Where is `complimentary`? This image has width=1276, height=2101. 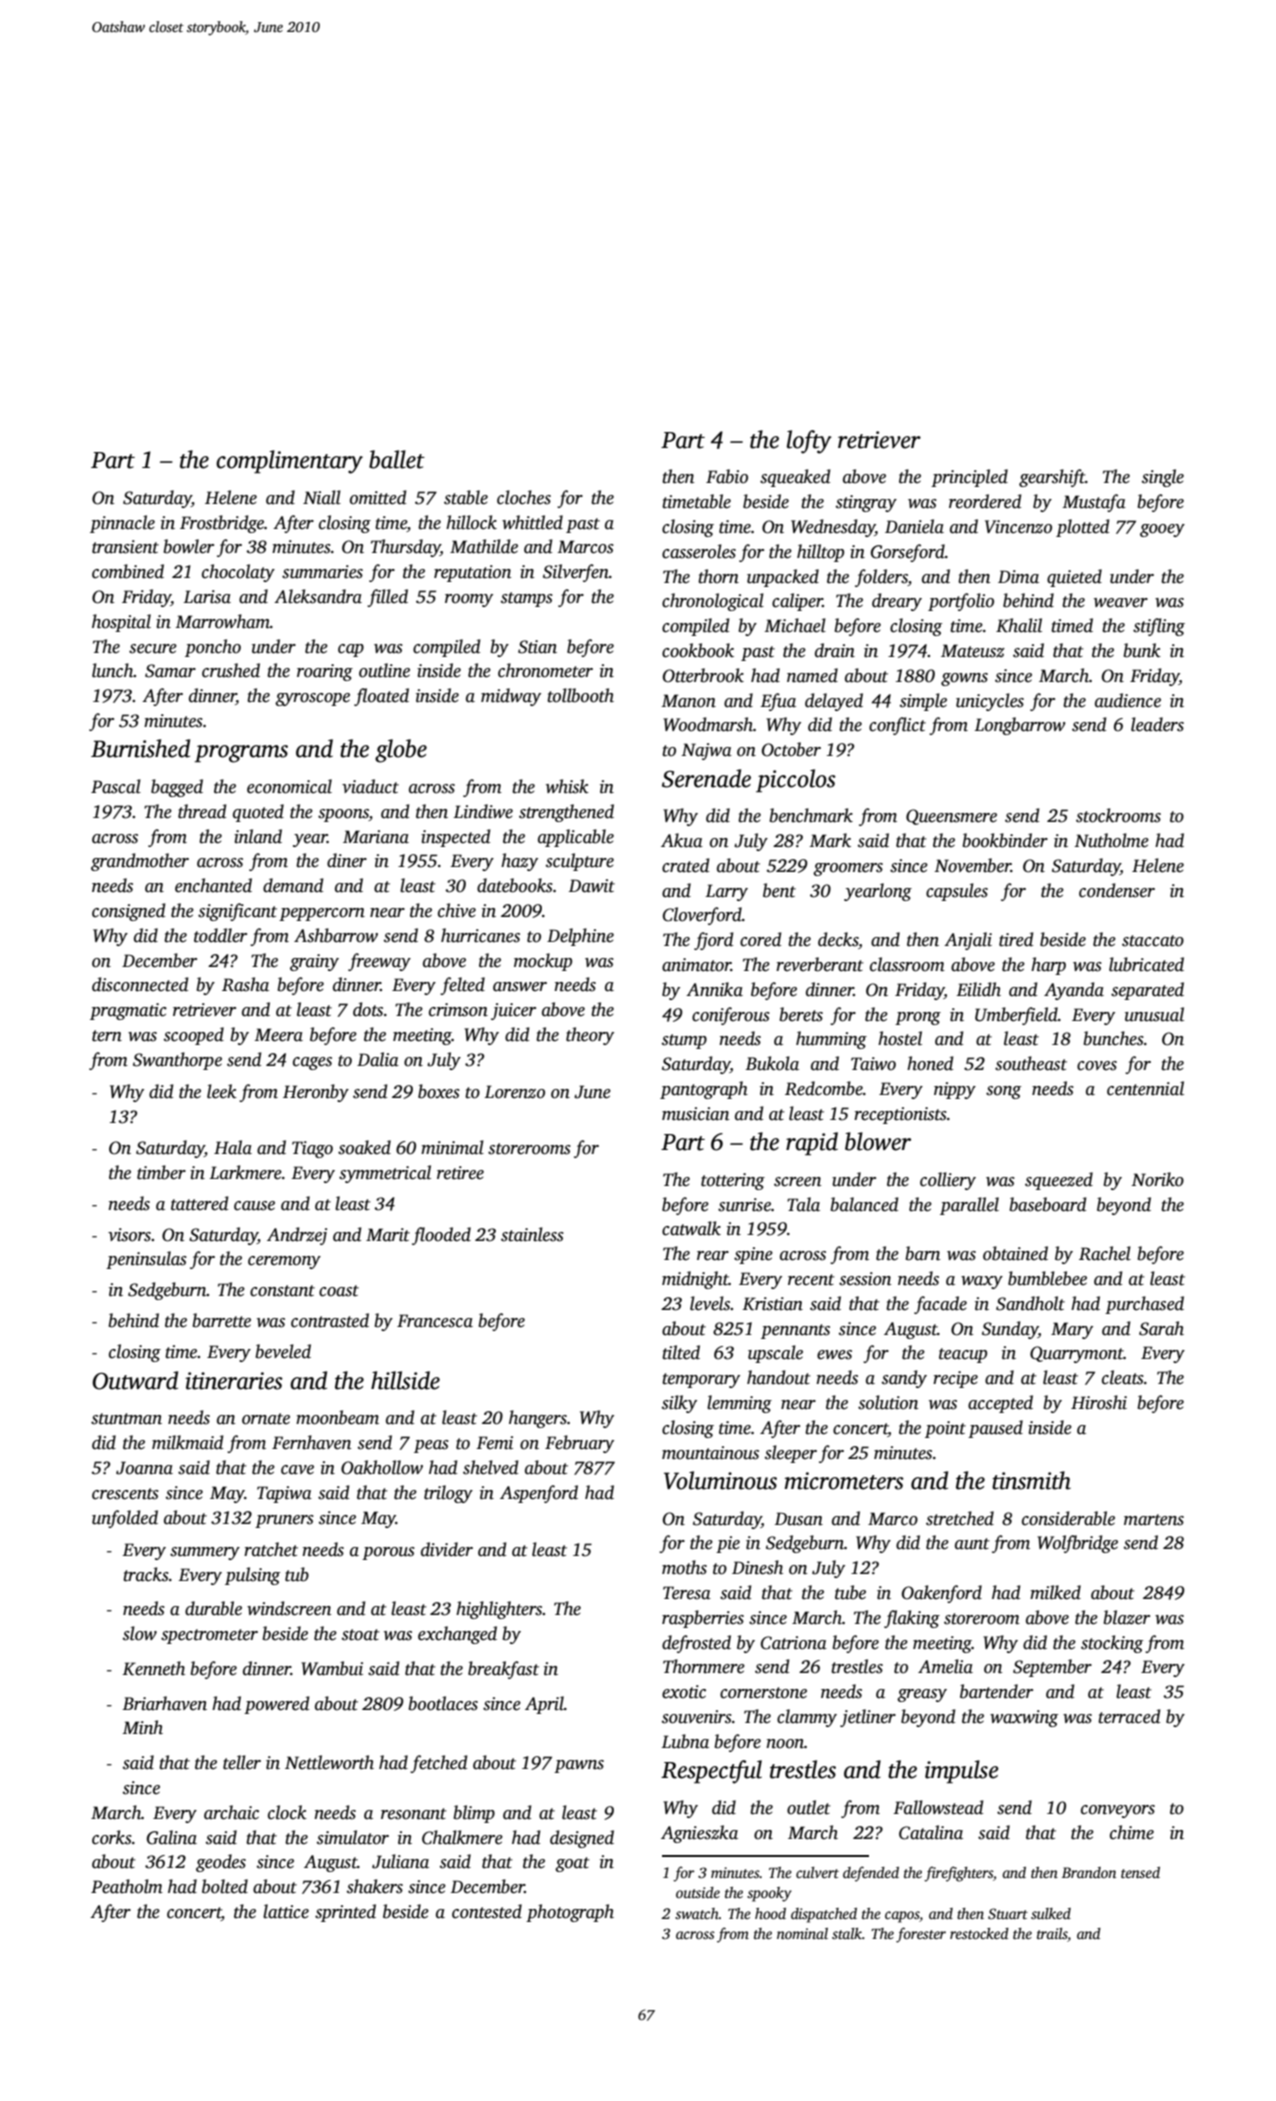
complimentary is located at coordinates (289, 462).
